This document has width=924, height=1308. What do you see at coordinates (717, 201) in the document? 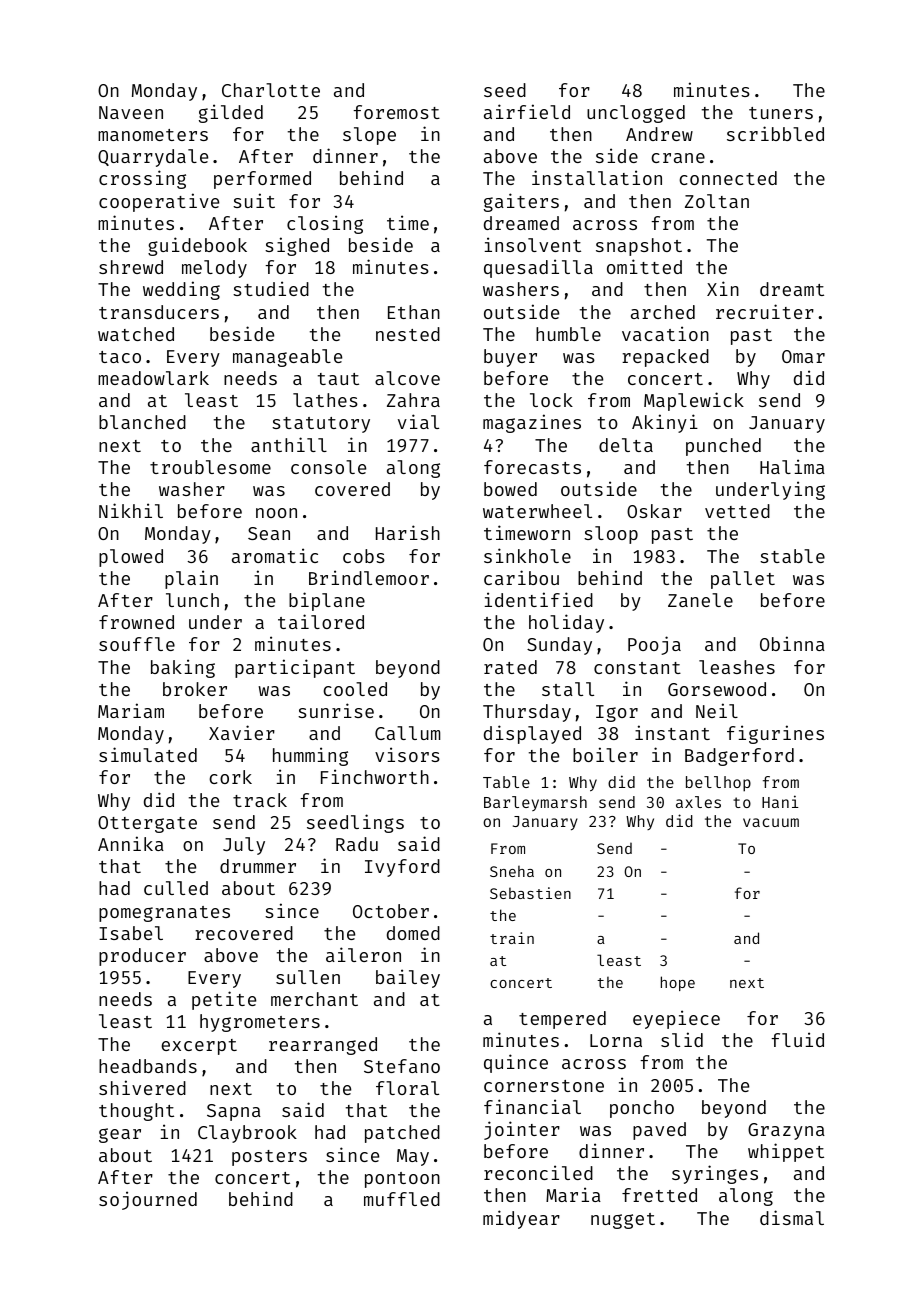
I see `Zoltan` at bounding box center [717, 201].
